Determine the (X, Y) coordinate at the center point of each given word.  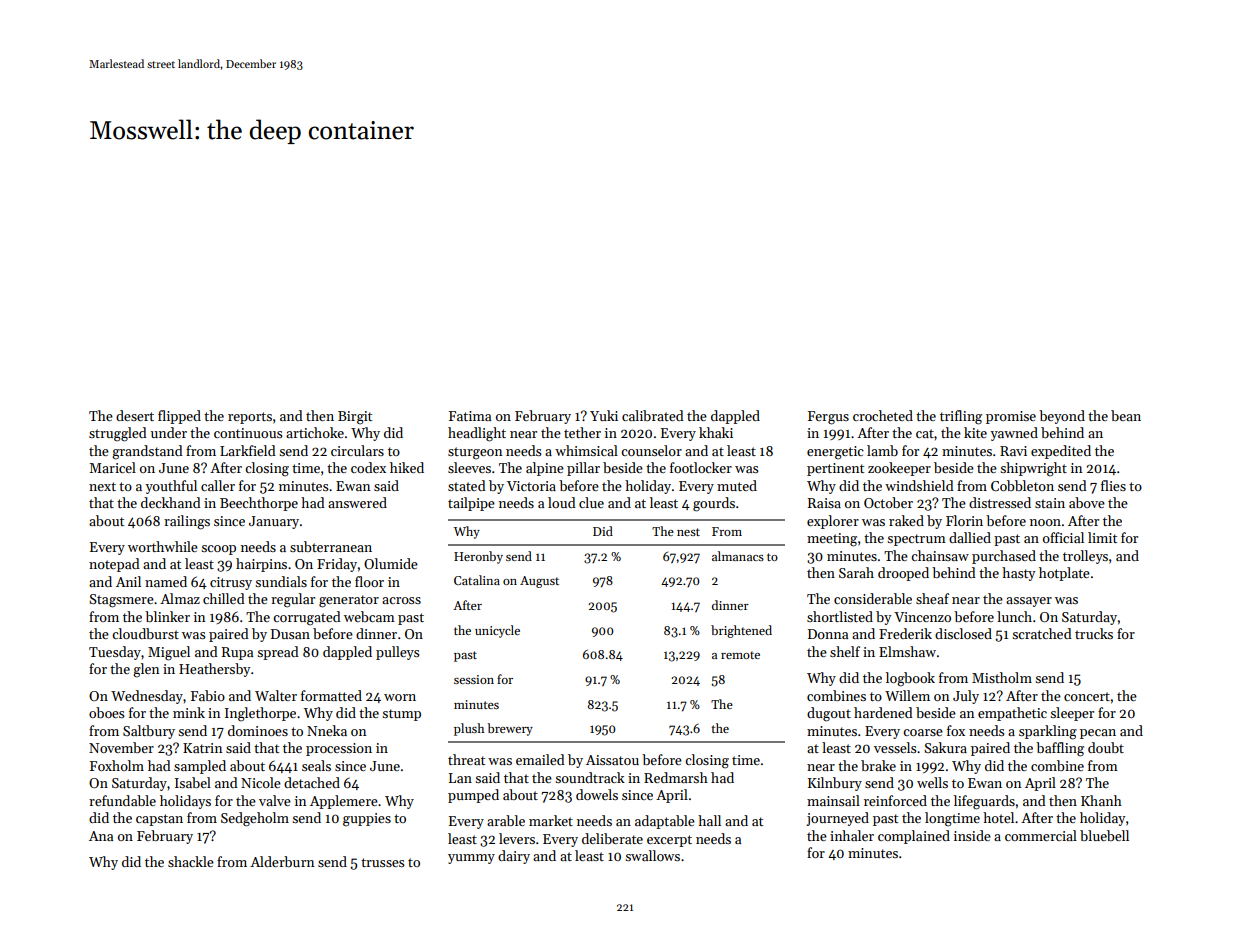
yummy (471, 859)
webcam (369, 616)
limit (1102, 537)
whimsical (586, 450)
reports (250, 418)
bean (1126, 415)
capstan (159, 820)
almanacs (738, 556)
